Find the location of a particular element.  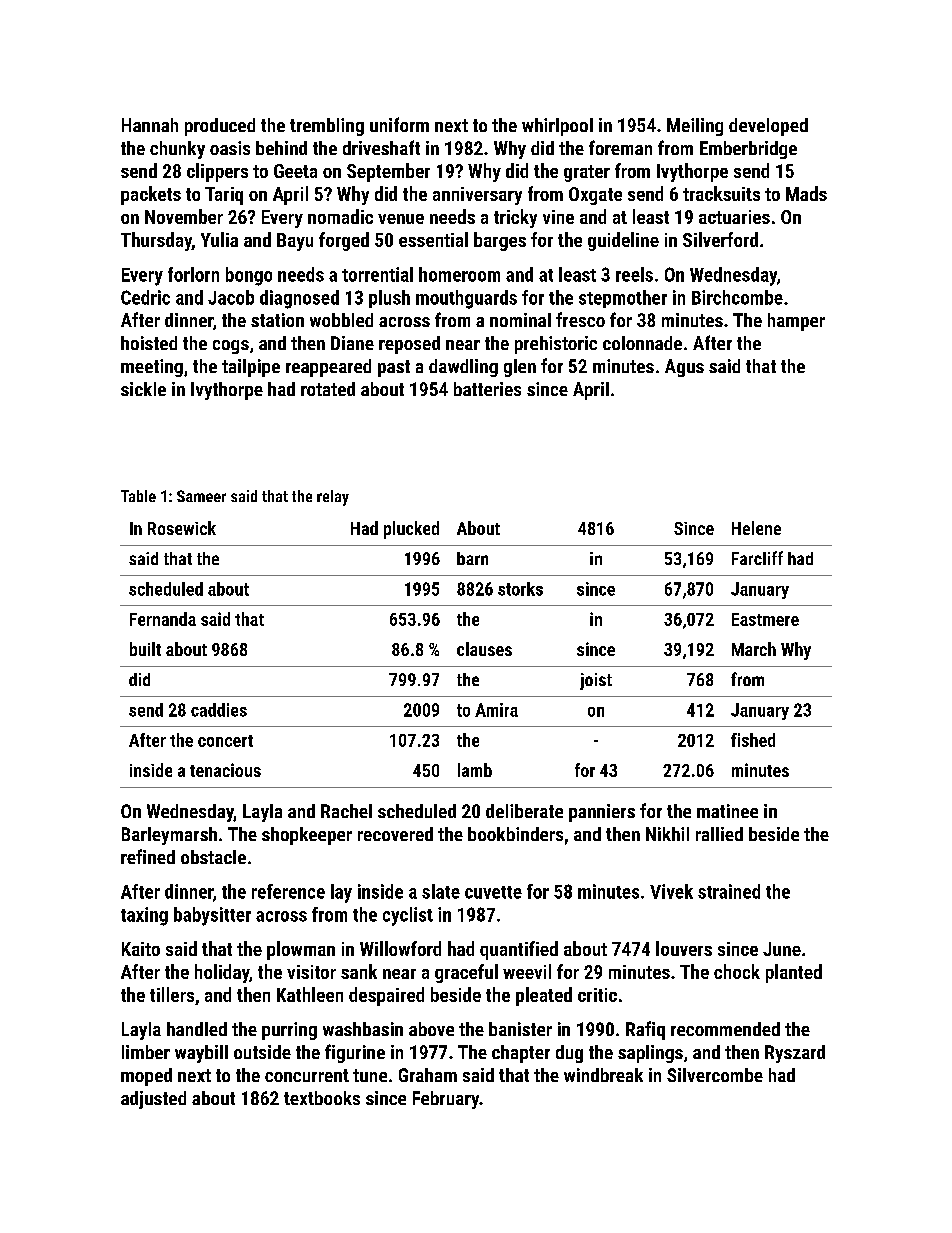

March is located at coordinates (754, 649).
